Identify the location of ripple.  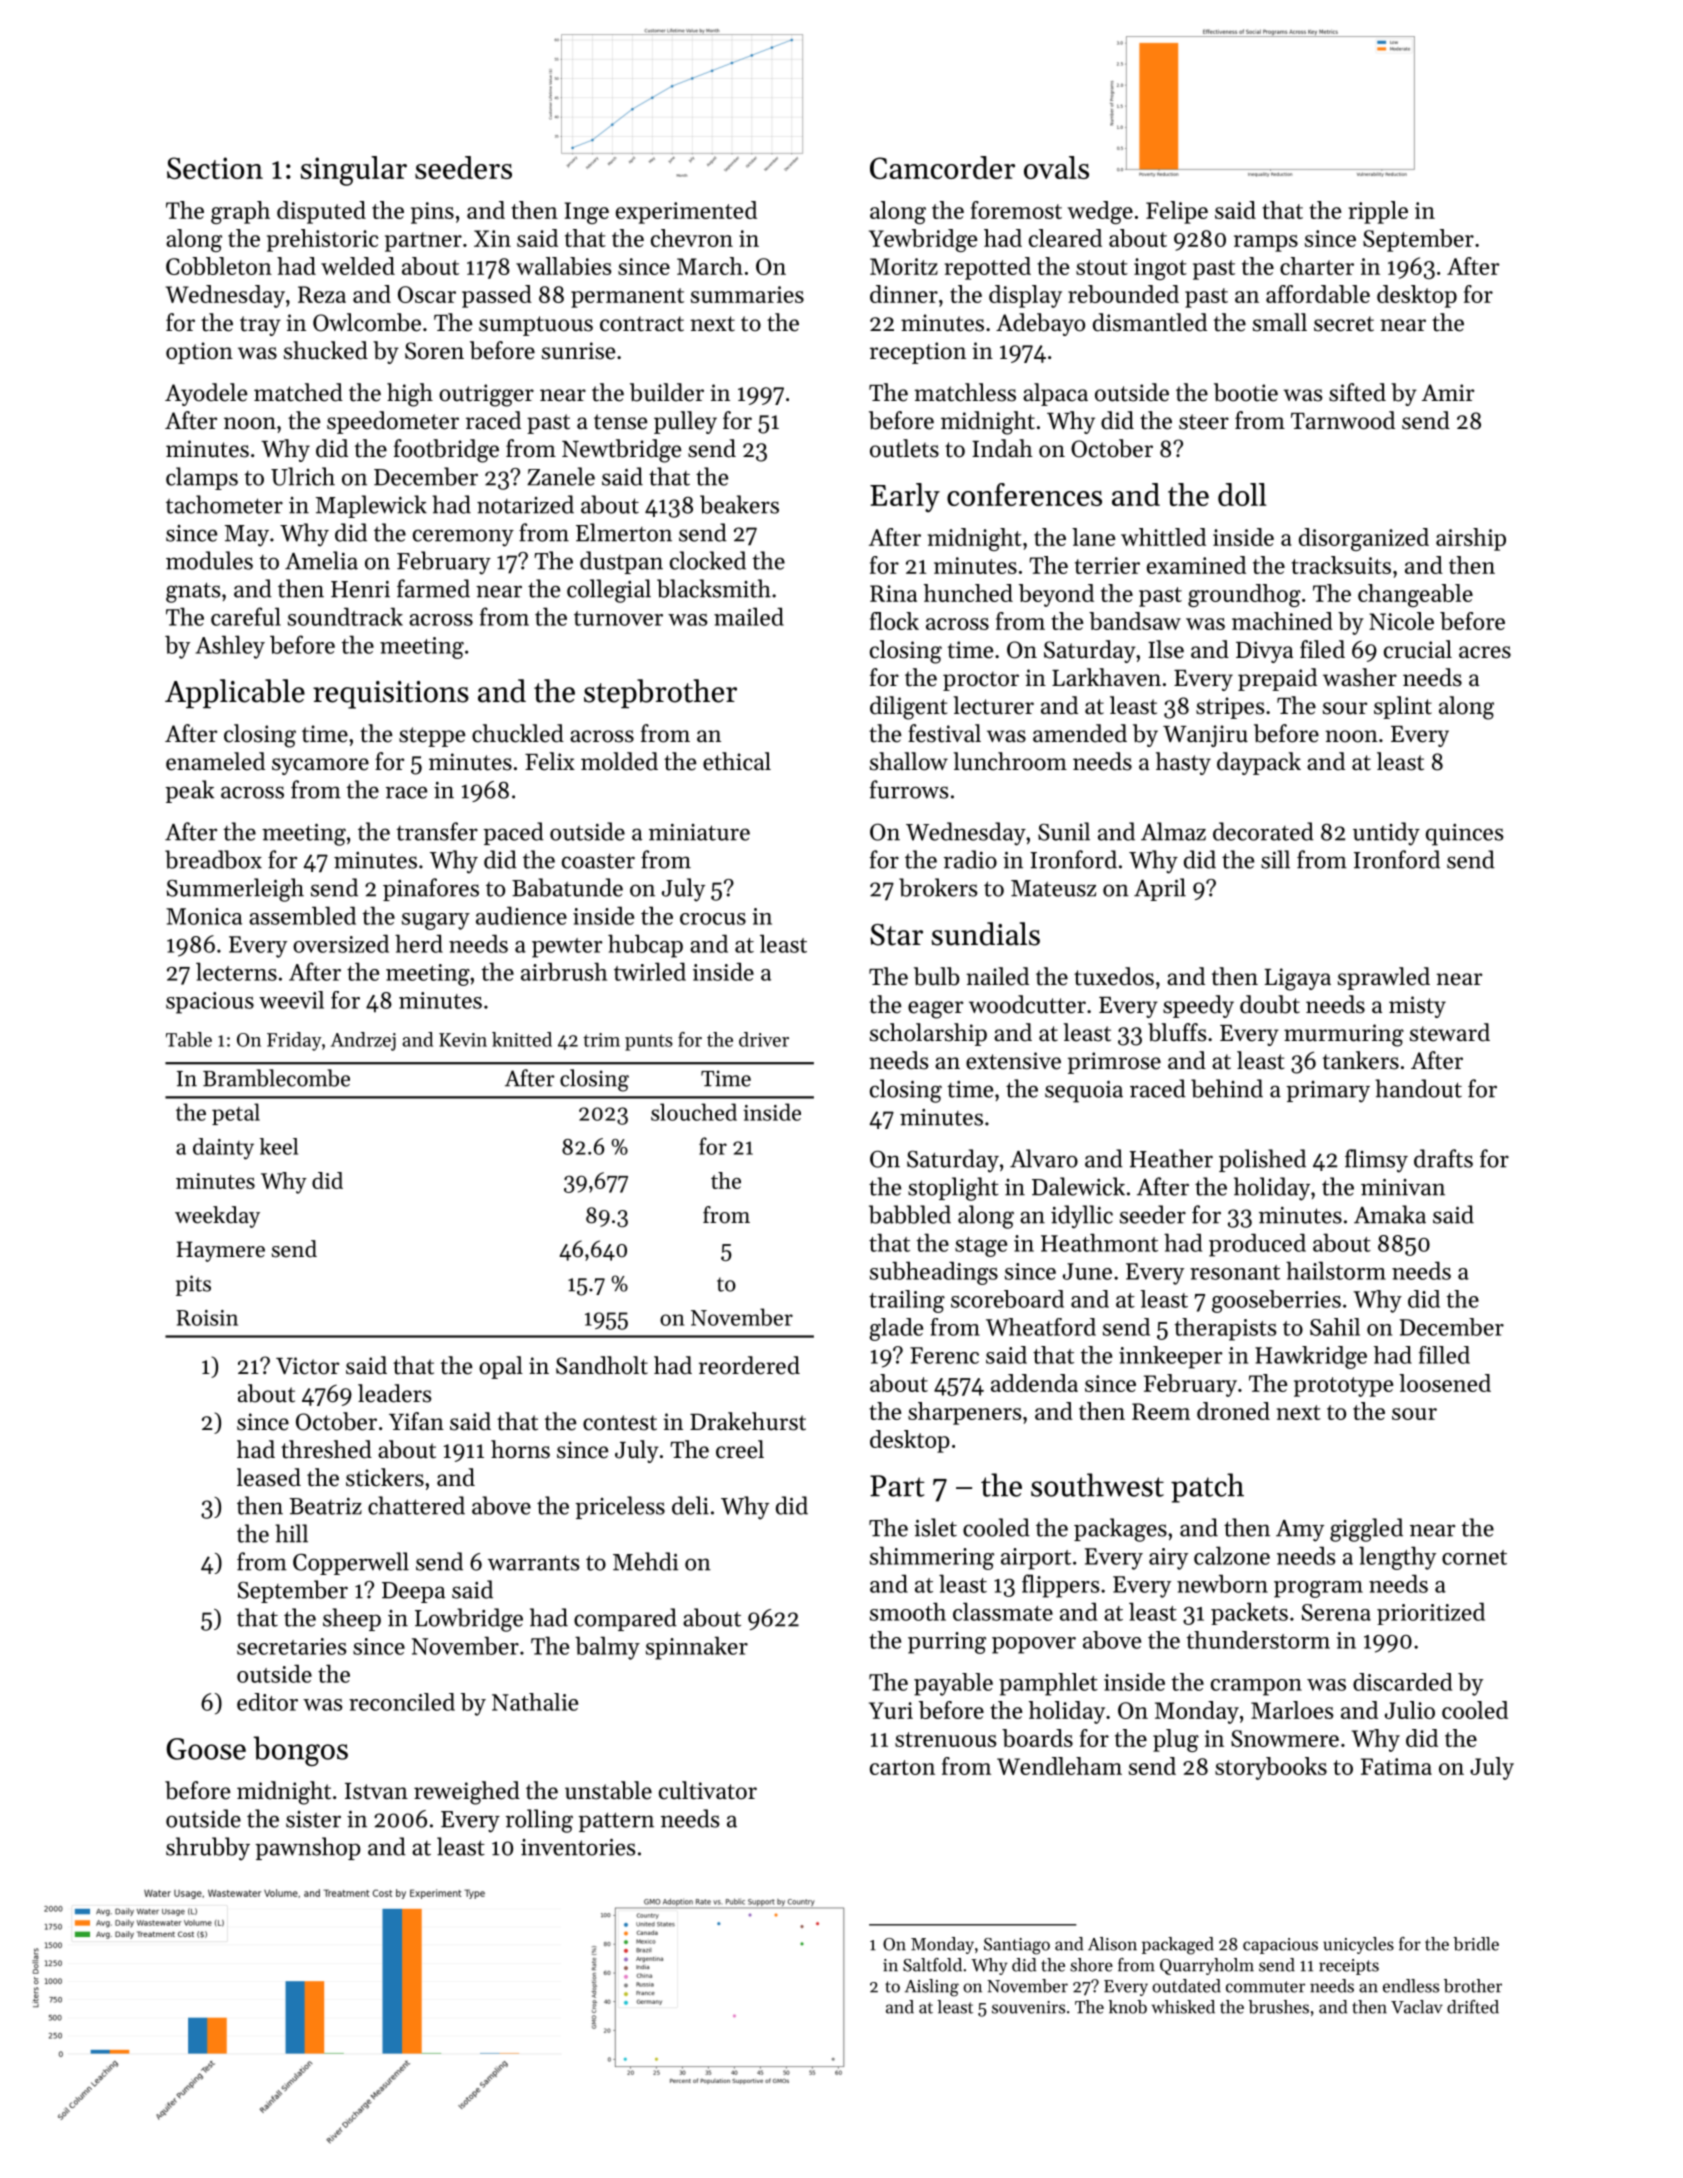
(1378, 212).
